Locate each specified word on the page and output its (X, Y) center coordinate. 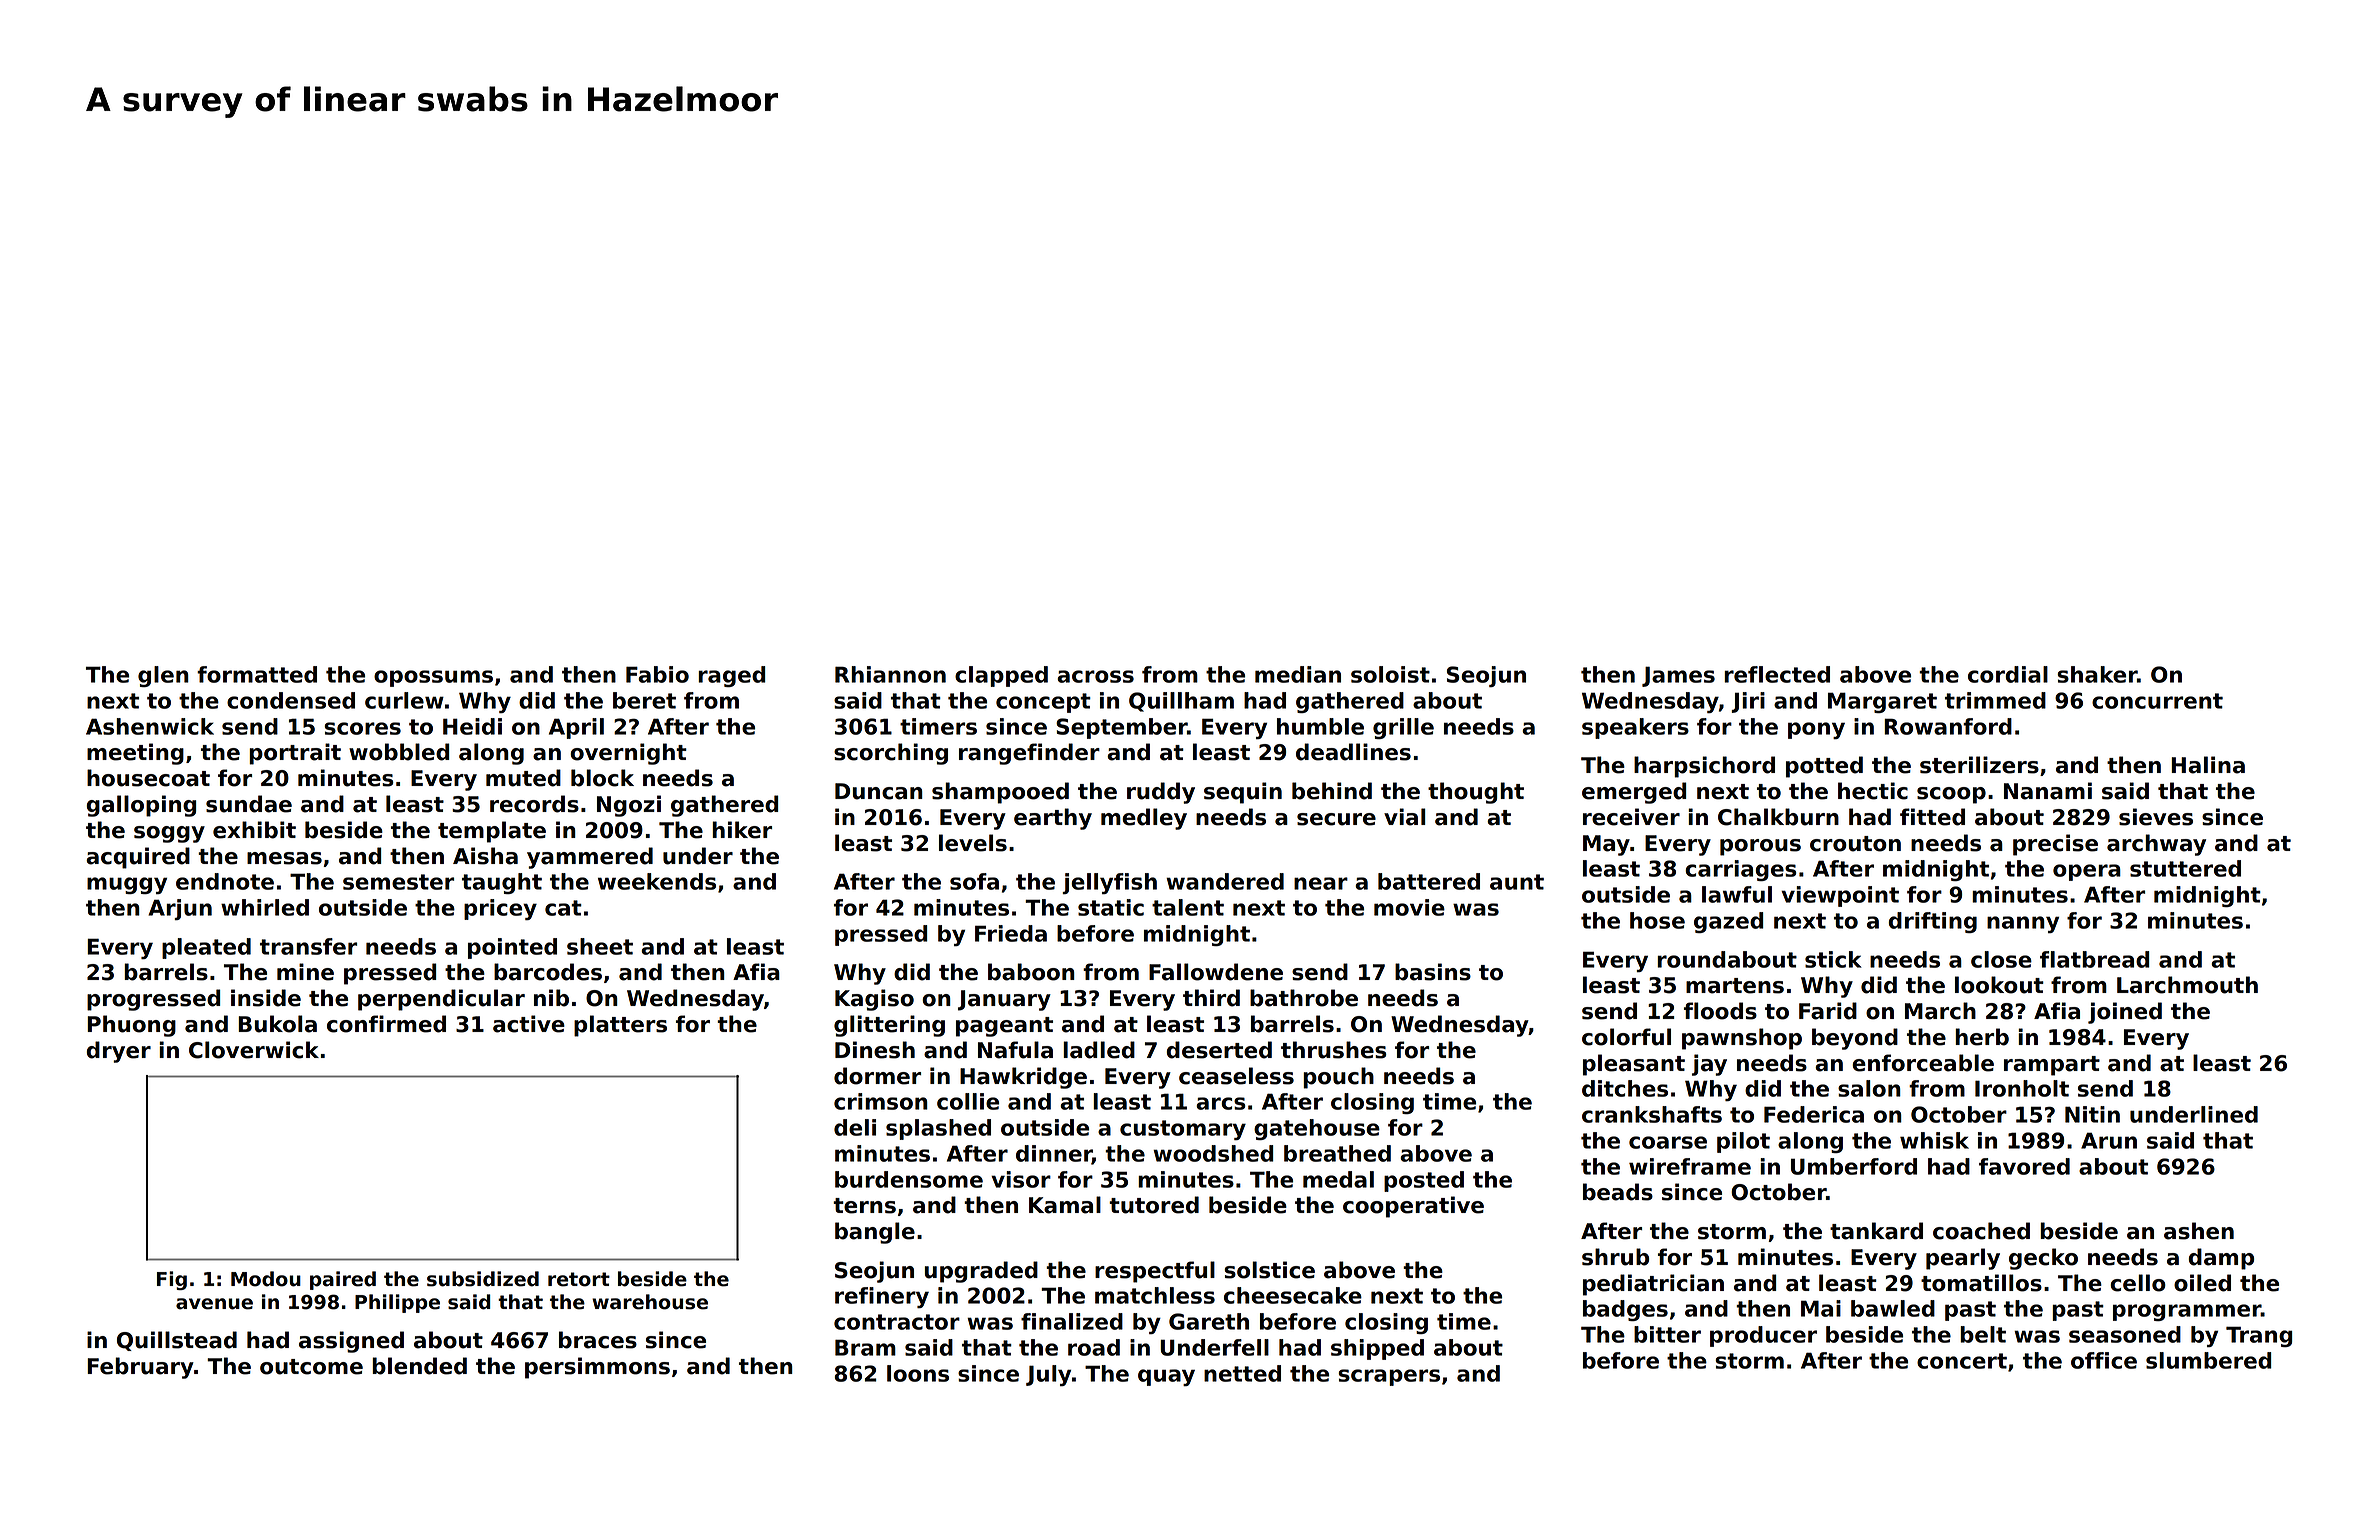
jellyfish (1109, 883)
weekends (657, 881)
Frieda (1011, 933)
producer (1763, 1336)
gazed (1728, 922)
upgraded (981, 1272)
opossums (433, 678)
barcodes (548, 972)
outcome (311, 1367)
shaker (2097, 674)
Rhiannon (890, 674)
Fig (172, 1280)
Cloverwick (254, 1050)
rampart (2052, 1066)
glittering (889, 1026)
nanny (2023, 924)
